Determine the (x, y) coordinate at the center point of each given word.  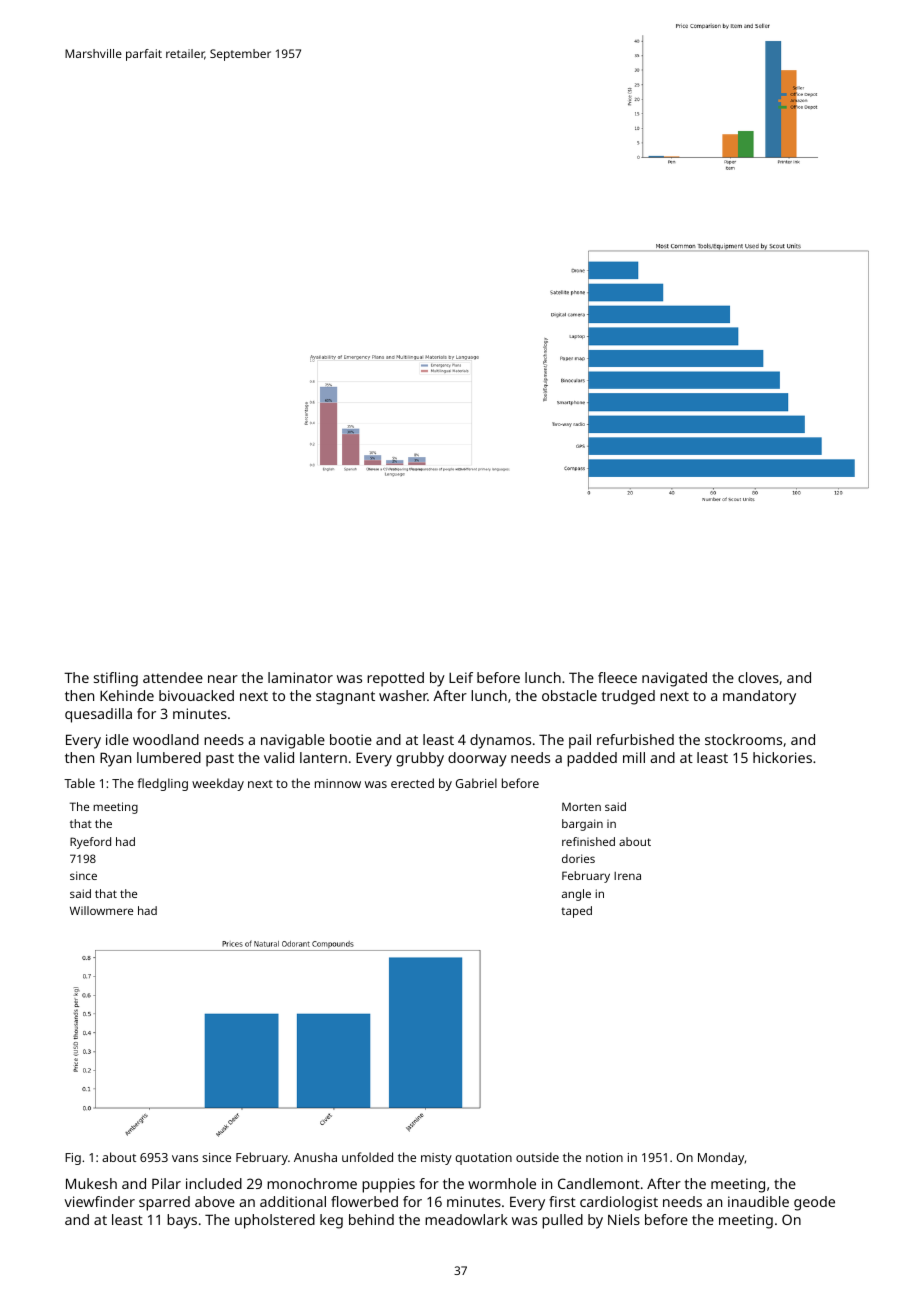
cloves (758, 677)
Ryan (115, 759)
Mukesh (91, 1183)
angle (576, 895)
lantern (323, 757)
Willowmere (101, 910)
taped (576, 912)
